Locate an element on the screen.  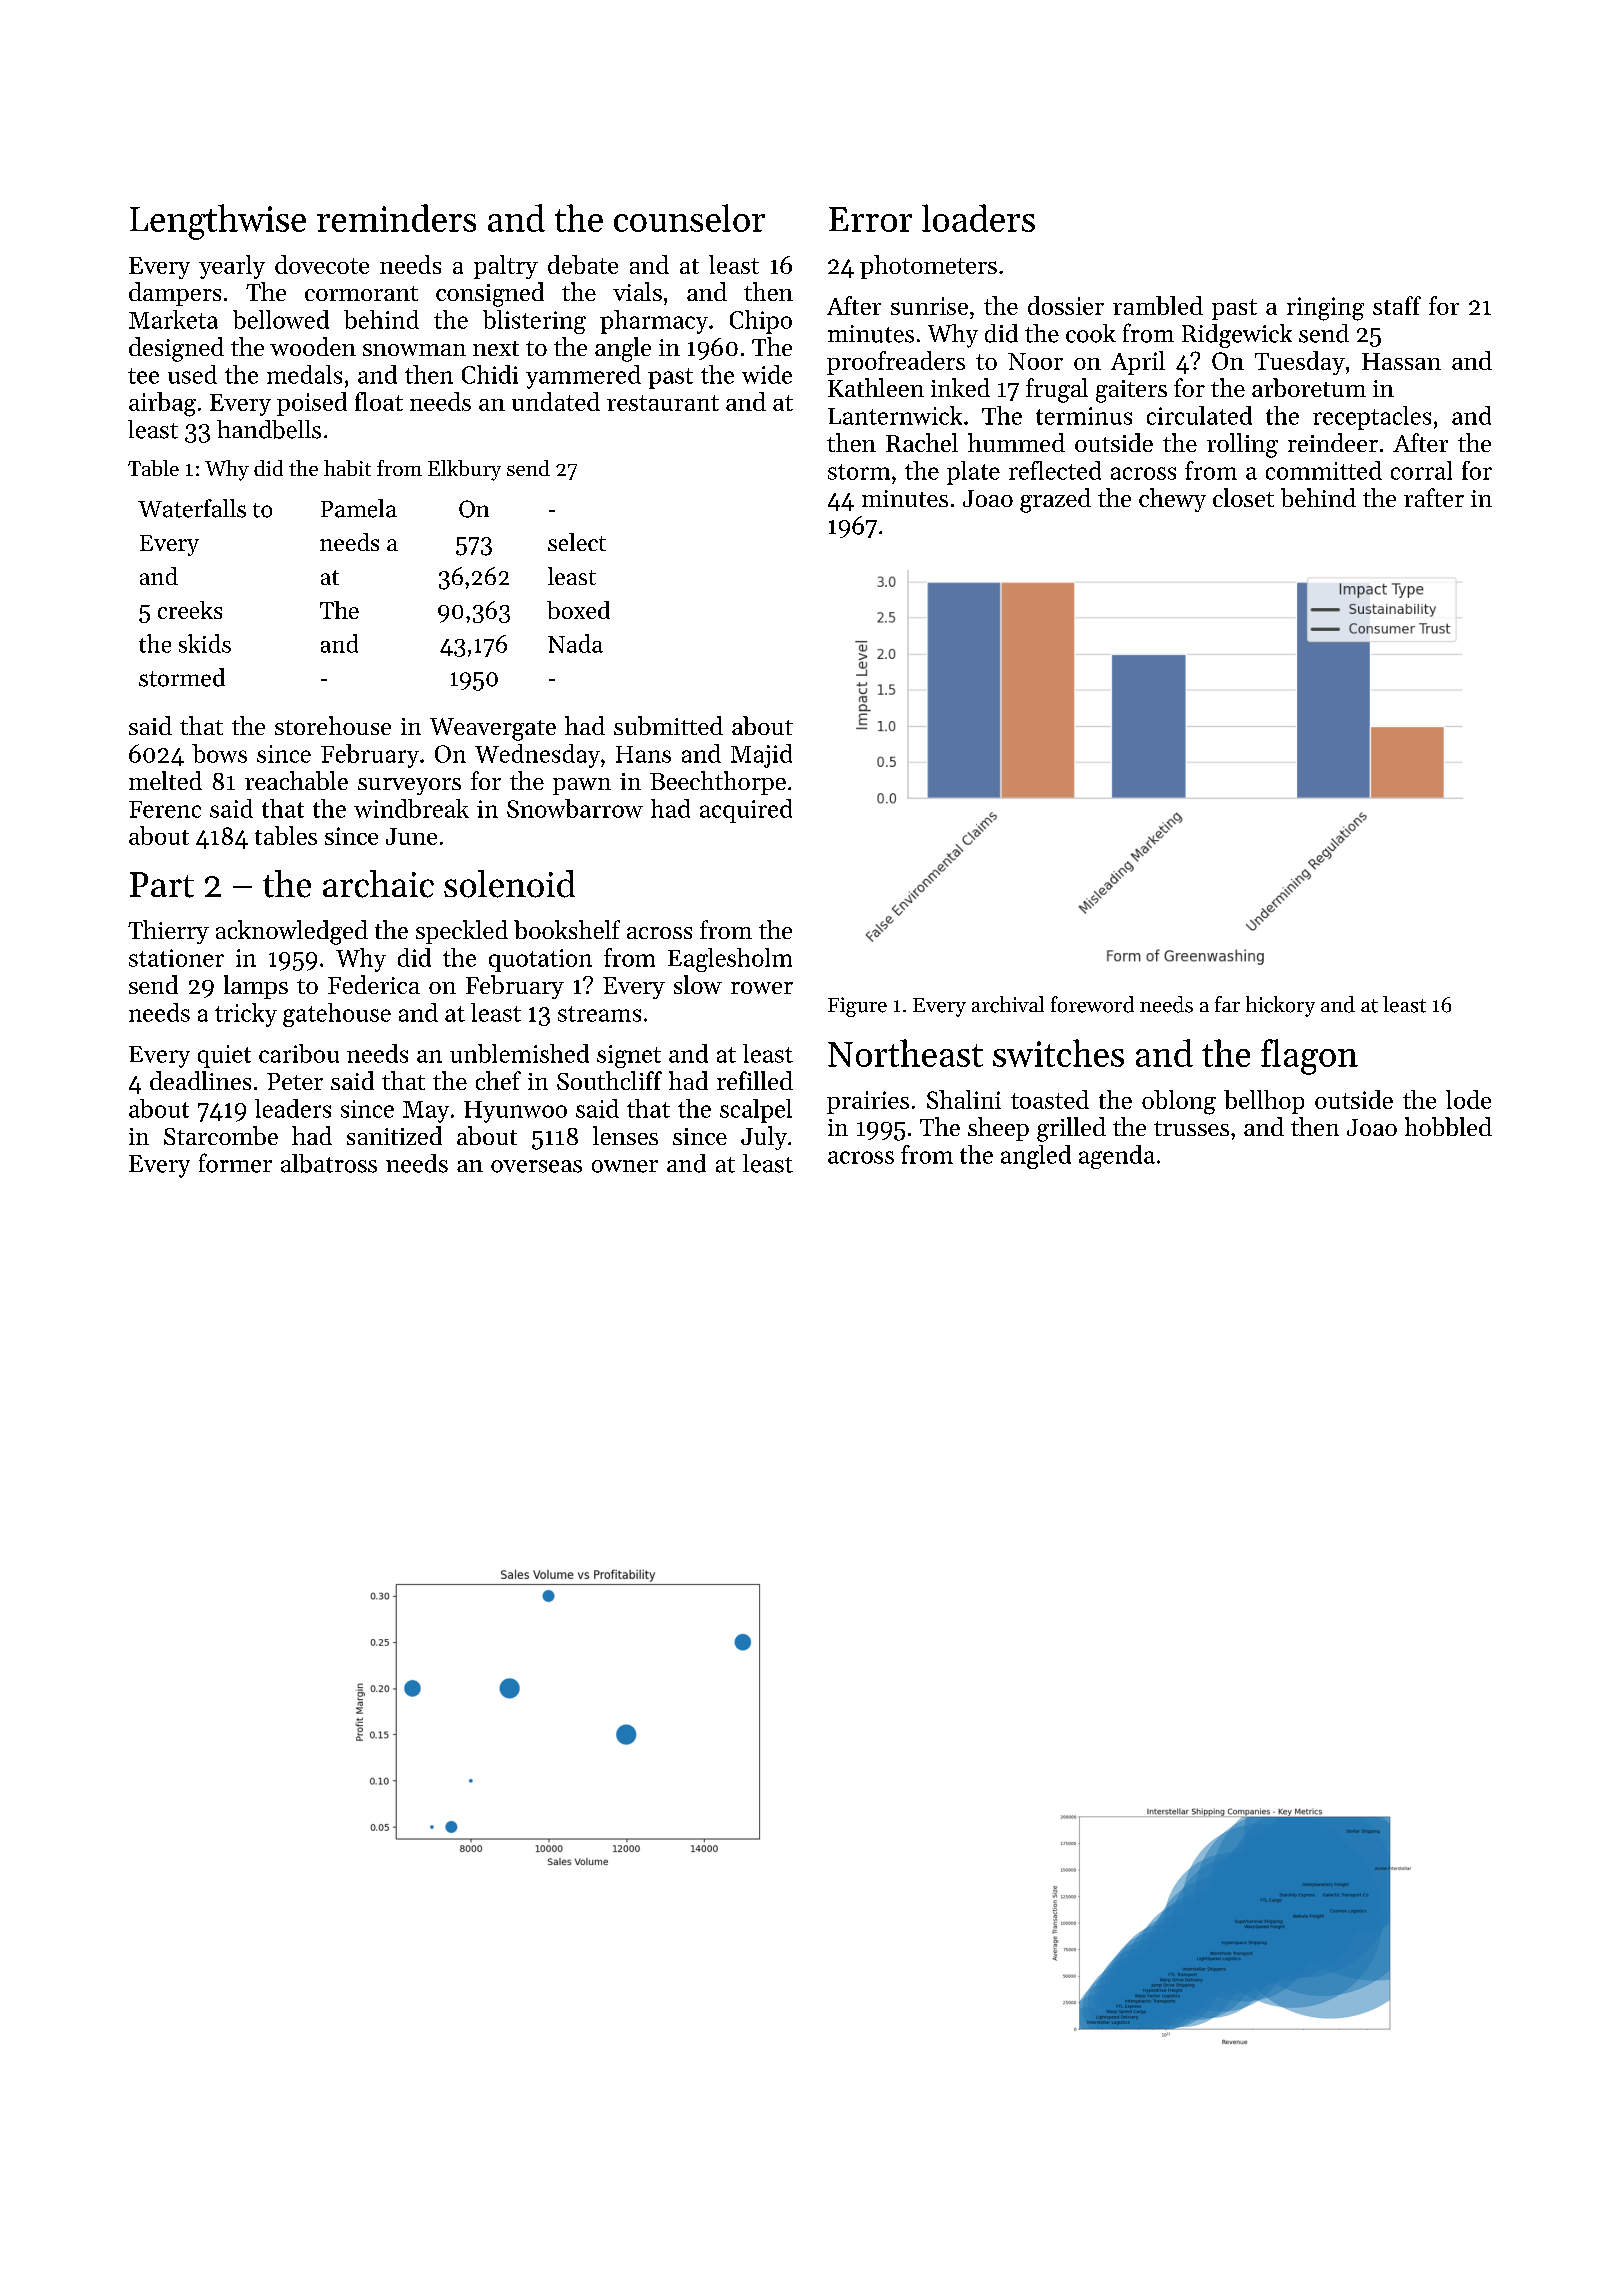
far is located at coordinates (1227, 1004).
